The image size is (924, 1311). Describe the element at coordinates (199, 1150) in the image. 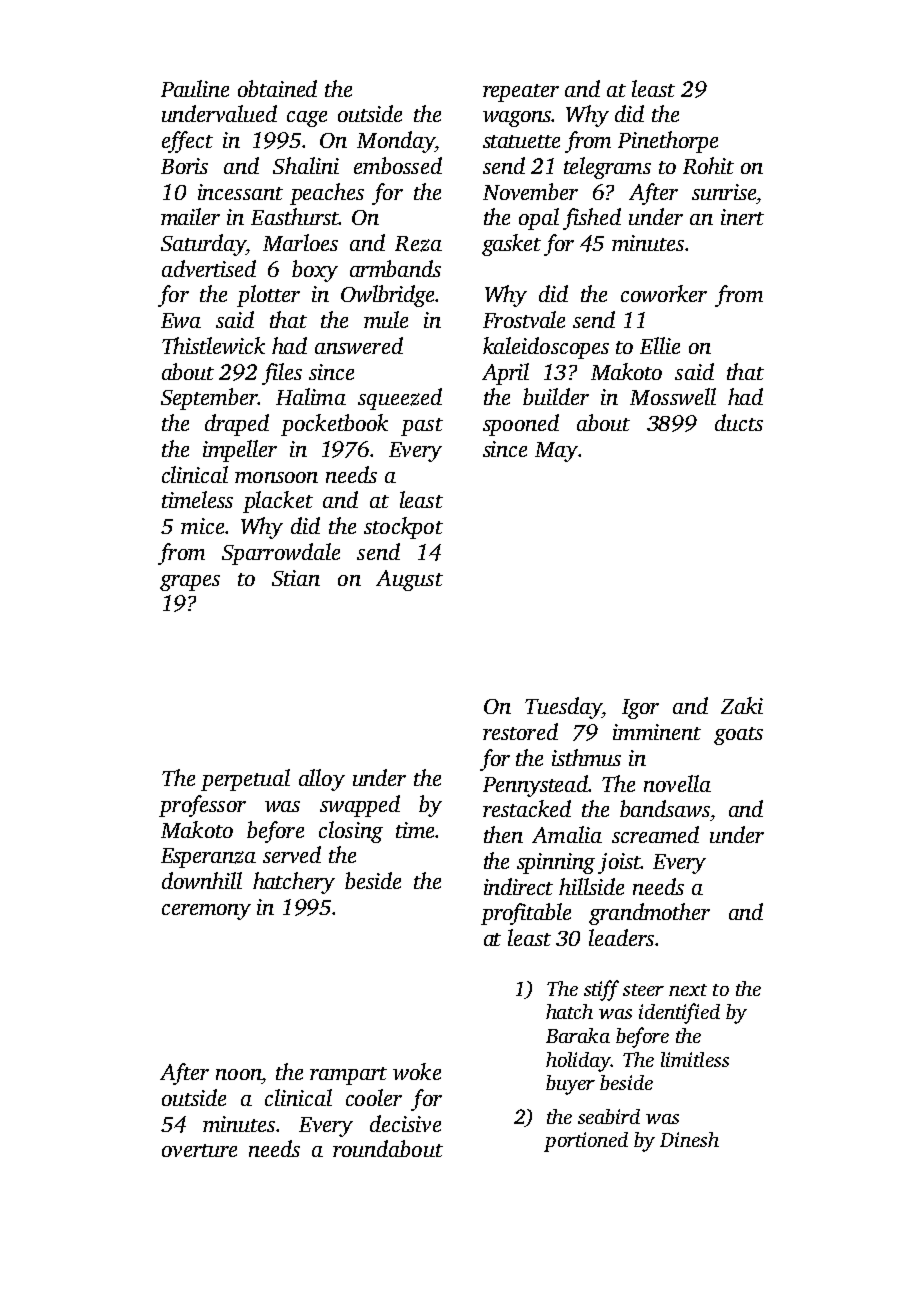

I see `overture` at that location.
